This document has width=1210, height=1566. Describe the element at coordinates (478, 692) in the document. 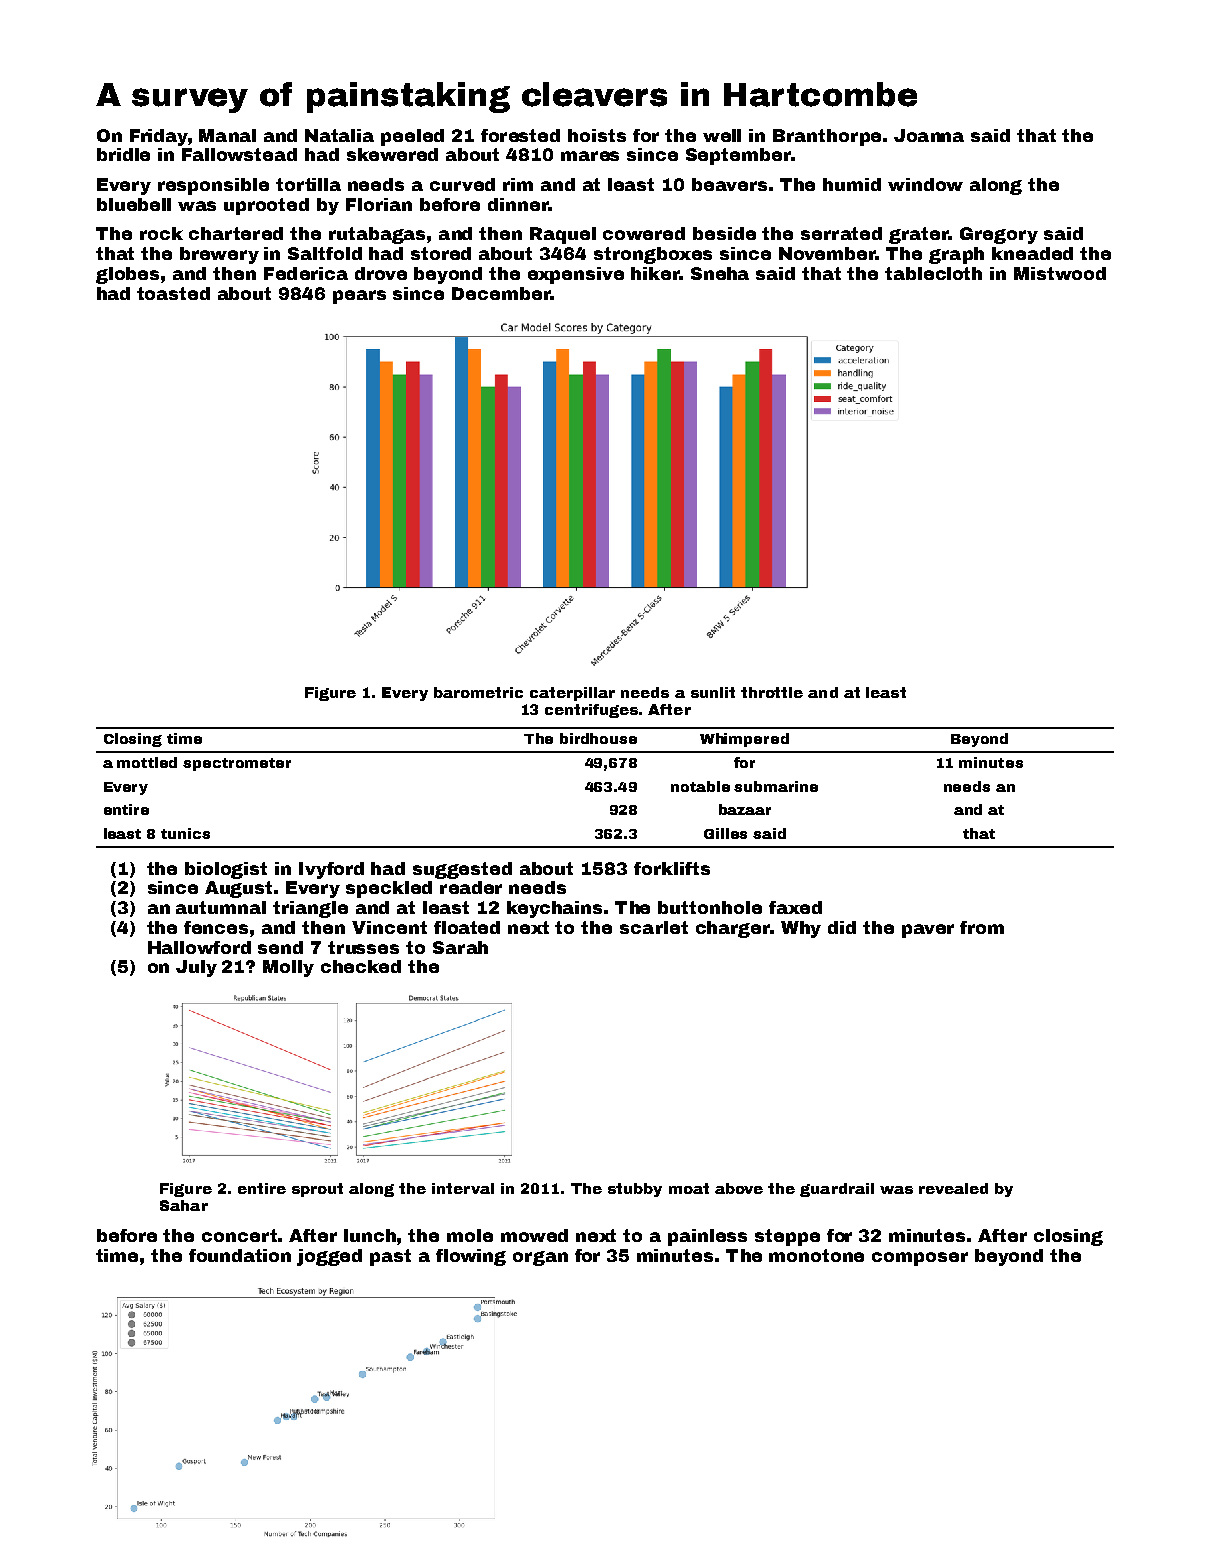

I see `barometric` at that location.
